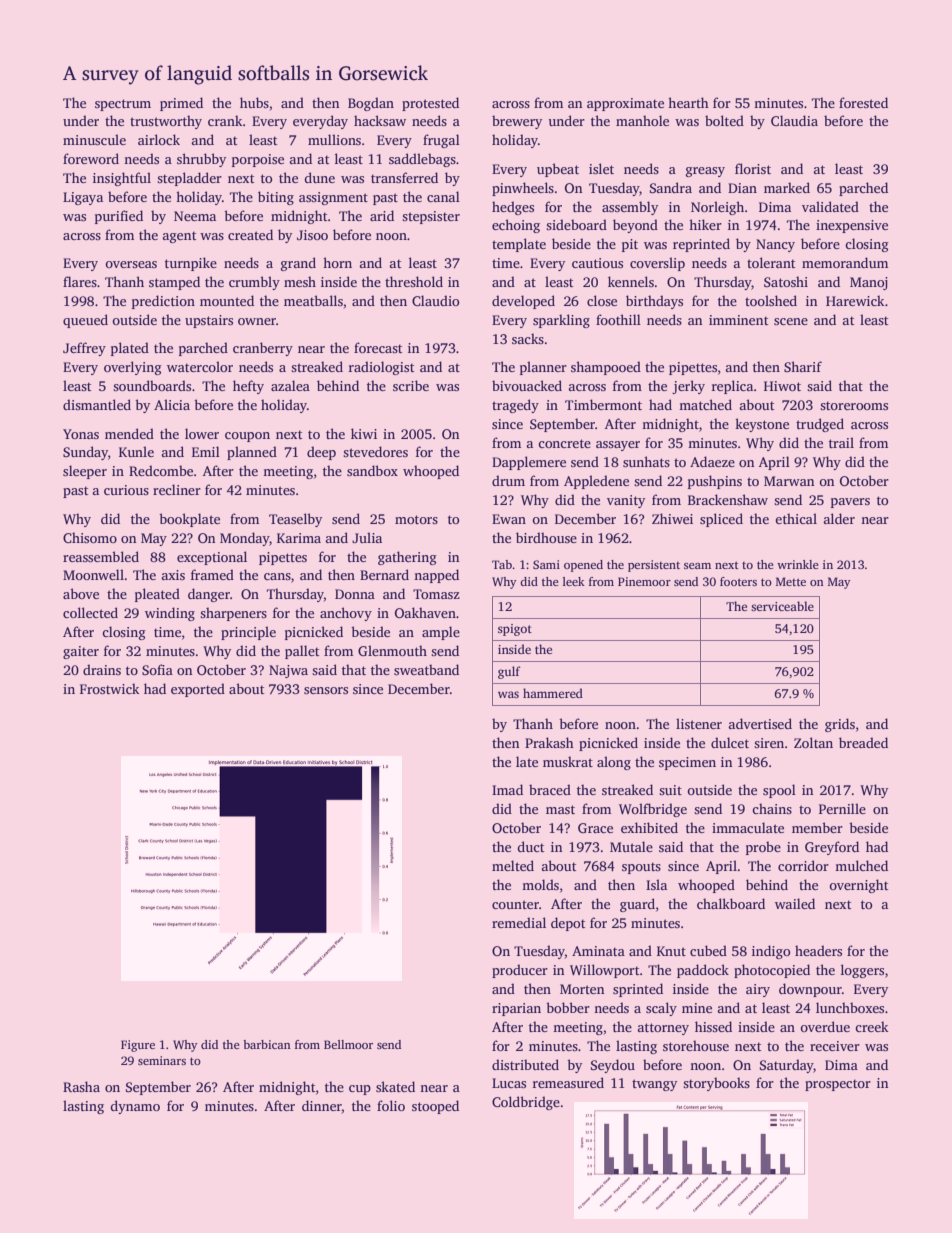 The width and height of the image is (952, 1233). What do you see at coordinates (574, 581) in the image?
I see `leek` at bounding box center [574, 581].
